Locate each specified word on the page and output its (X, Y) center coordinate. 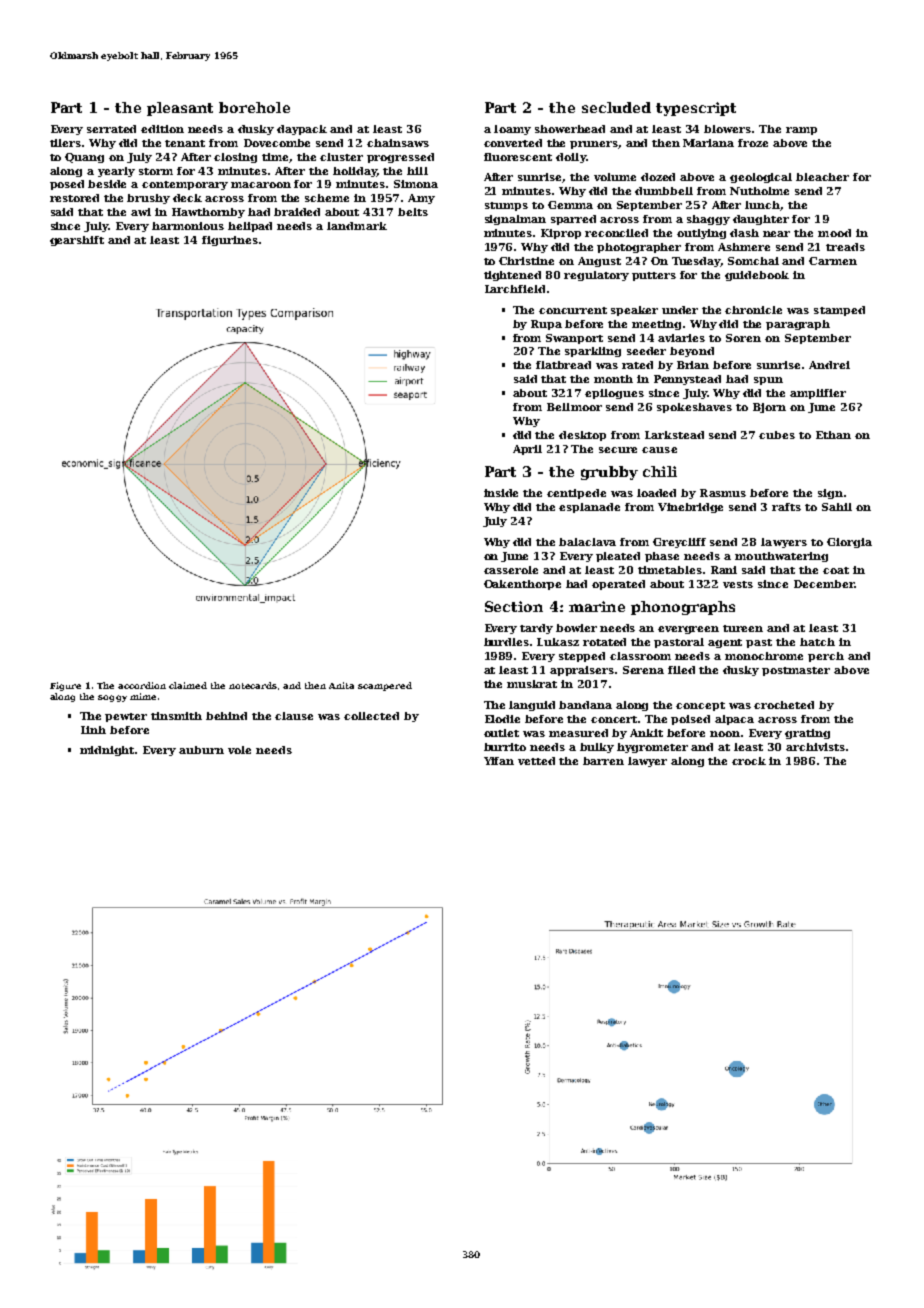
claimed (188, 685)
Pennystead (687, 380)
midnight (108, 751)
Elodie (502, 719)
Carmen (833, 261)
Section (514, 606)
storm (156, 171)
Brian (693, 365)
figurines (230, 241)
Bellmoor (574, 407)
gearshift (77, 241)
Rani (724, 570)
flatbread (563, 365)
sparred (573, 220)
